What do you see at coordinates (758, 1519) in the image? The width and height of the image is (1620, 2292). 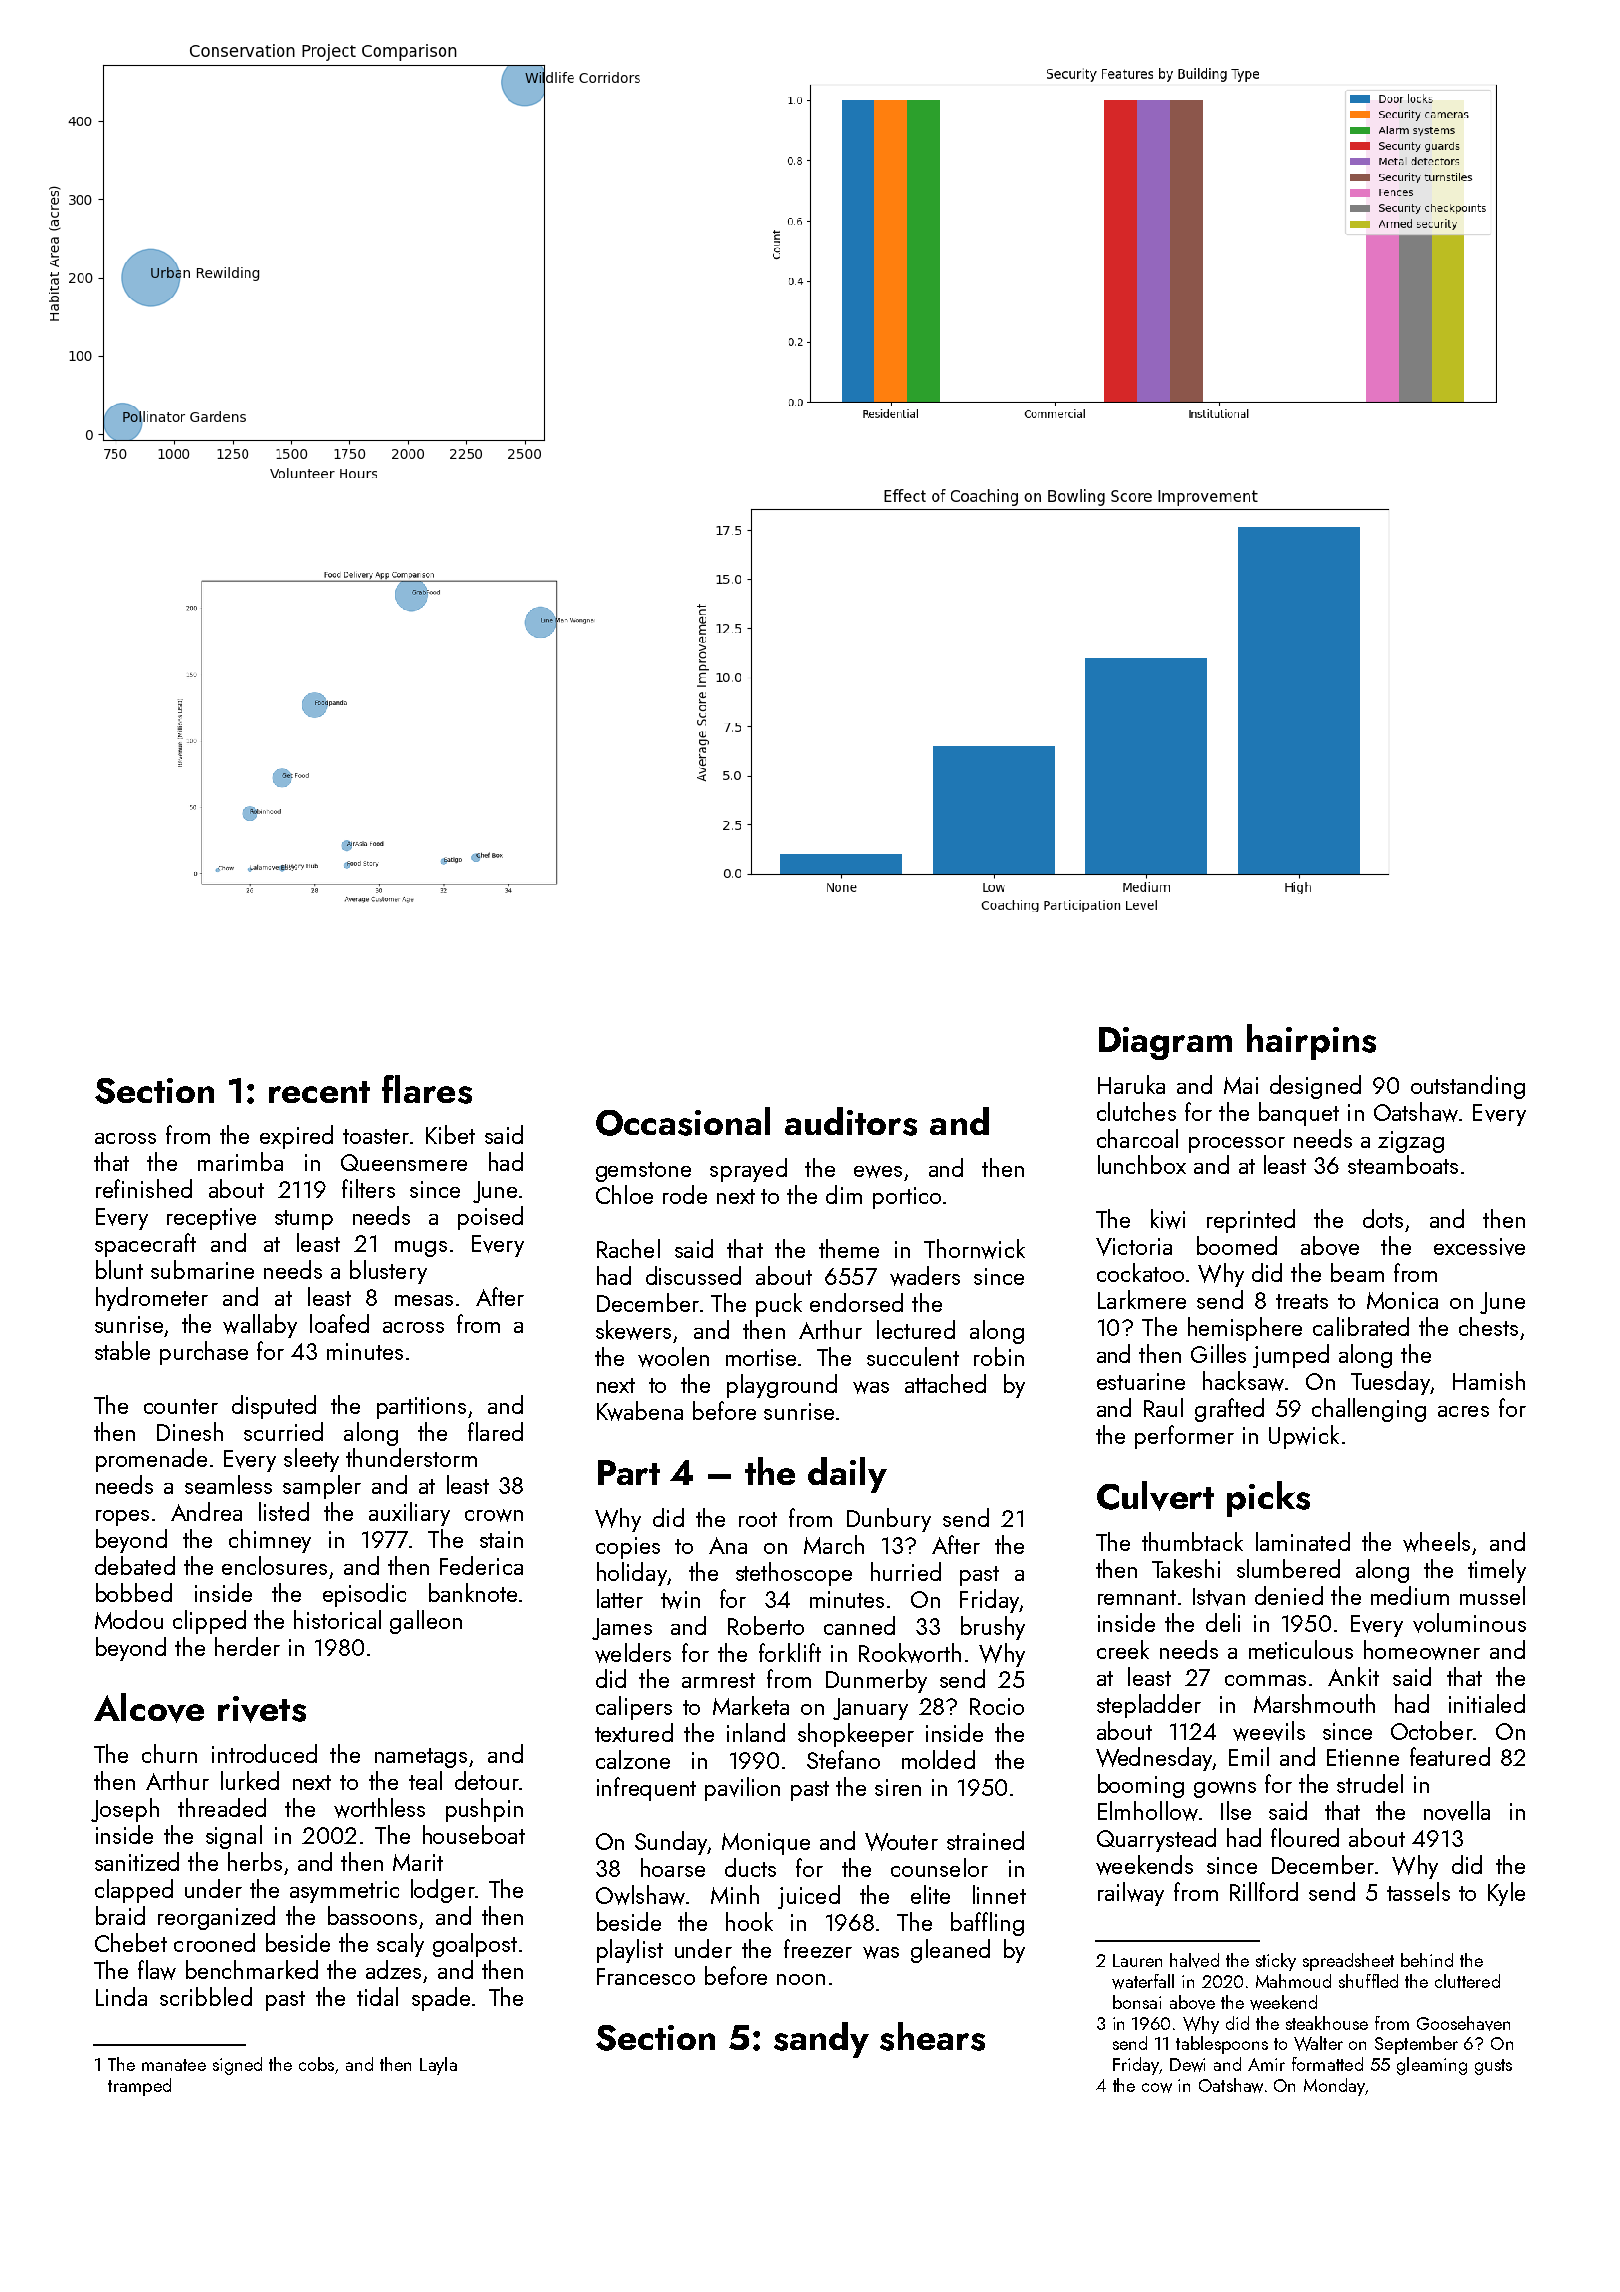 I see `root` at bounding box center [758, 1519].
